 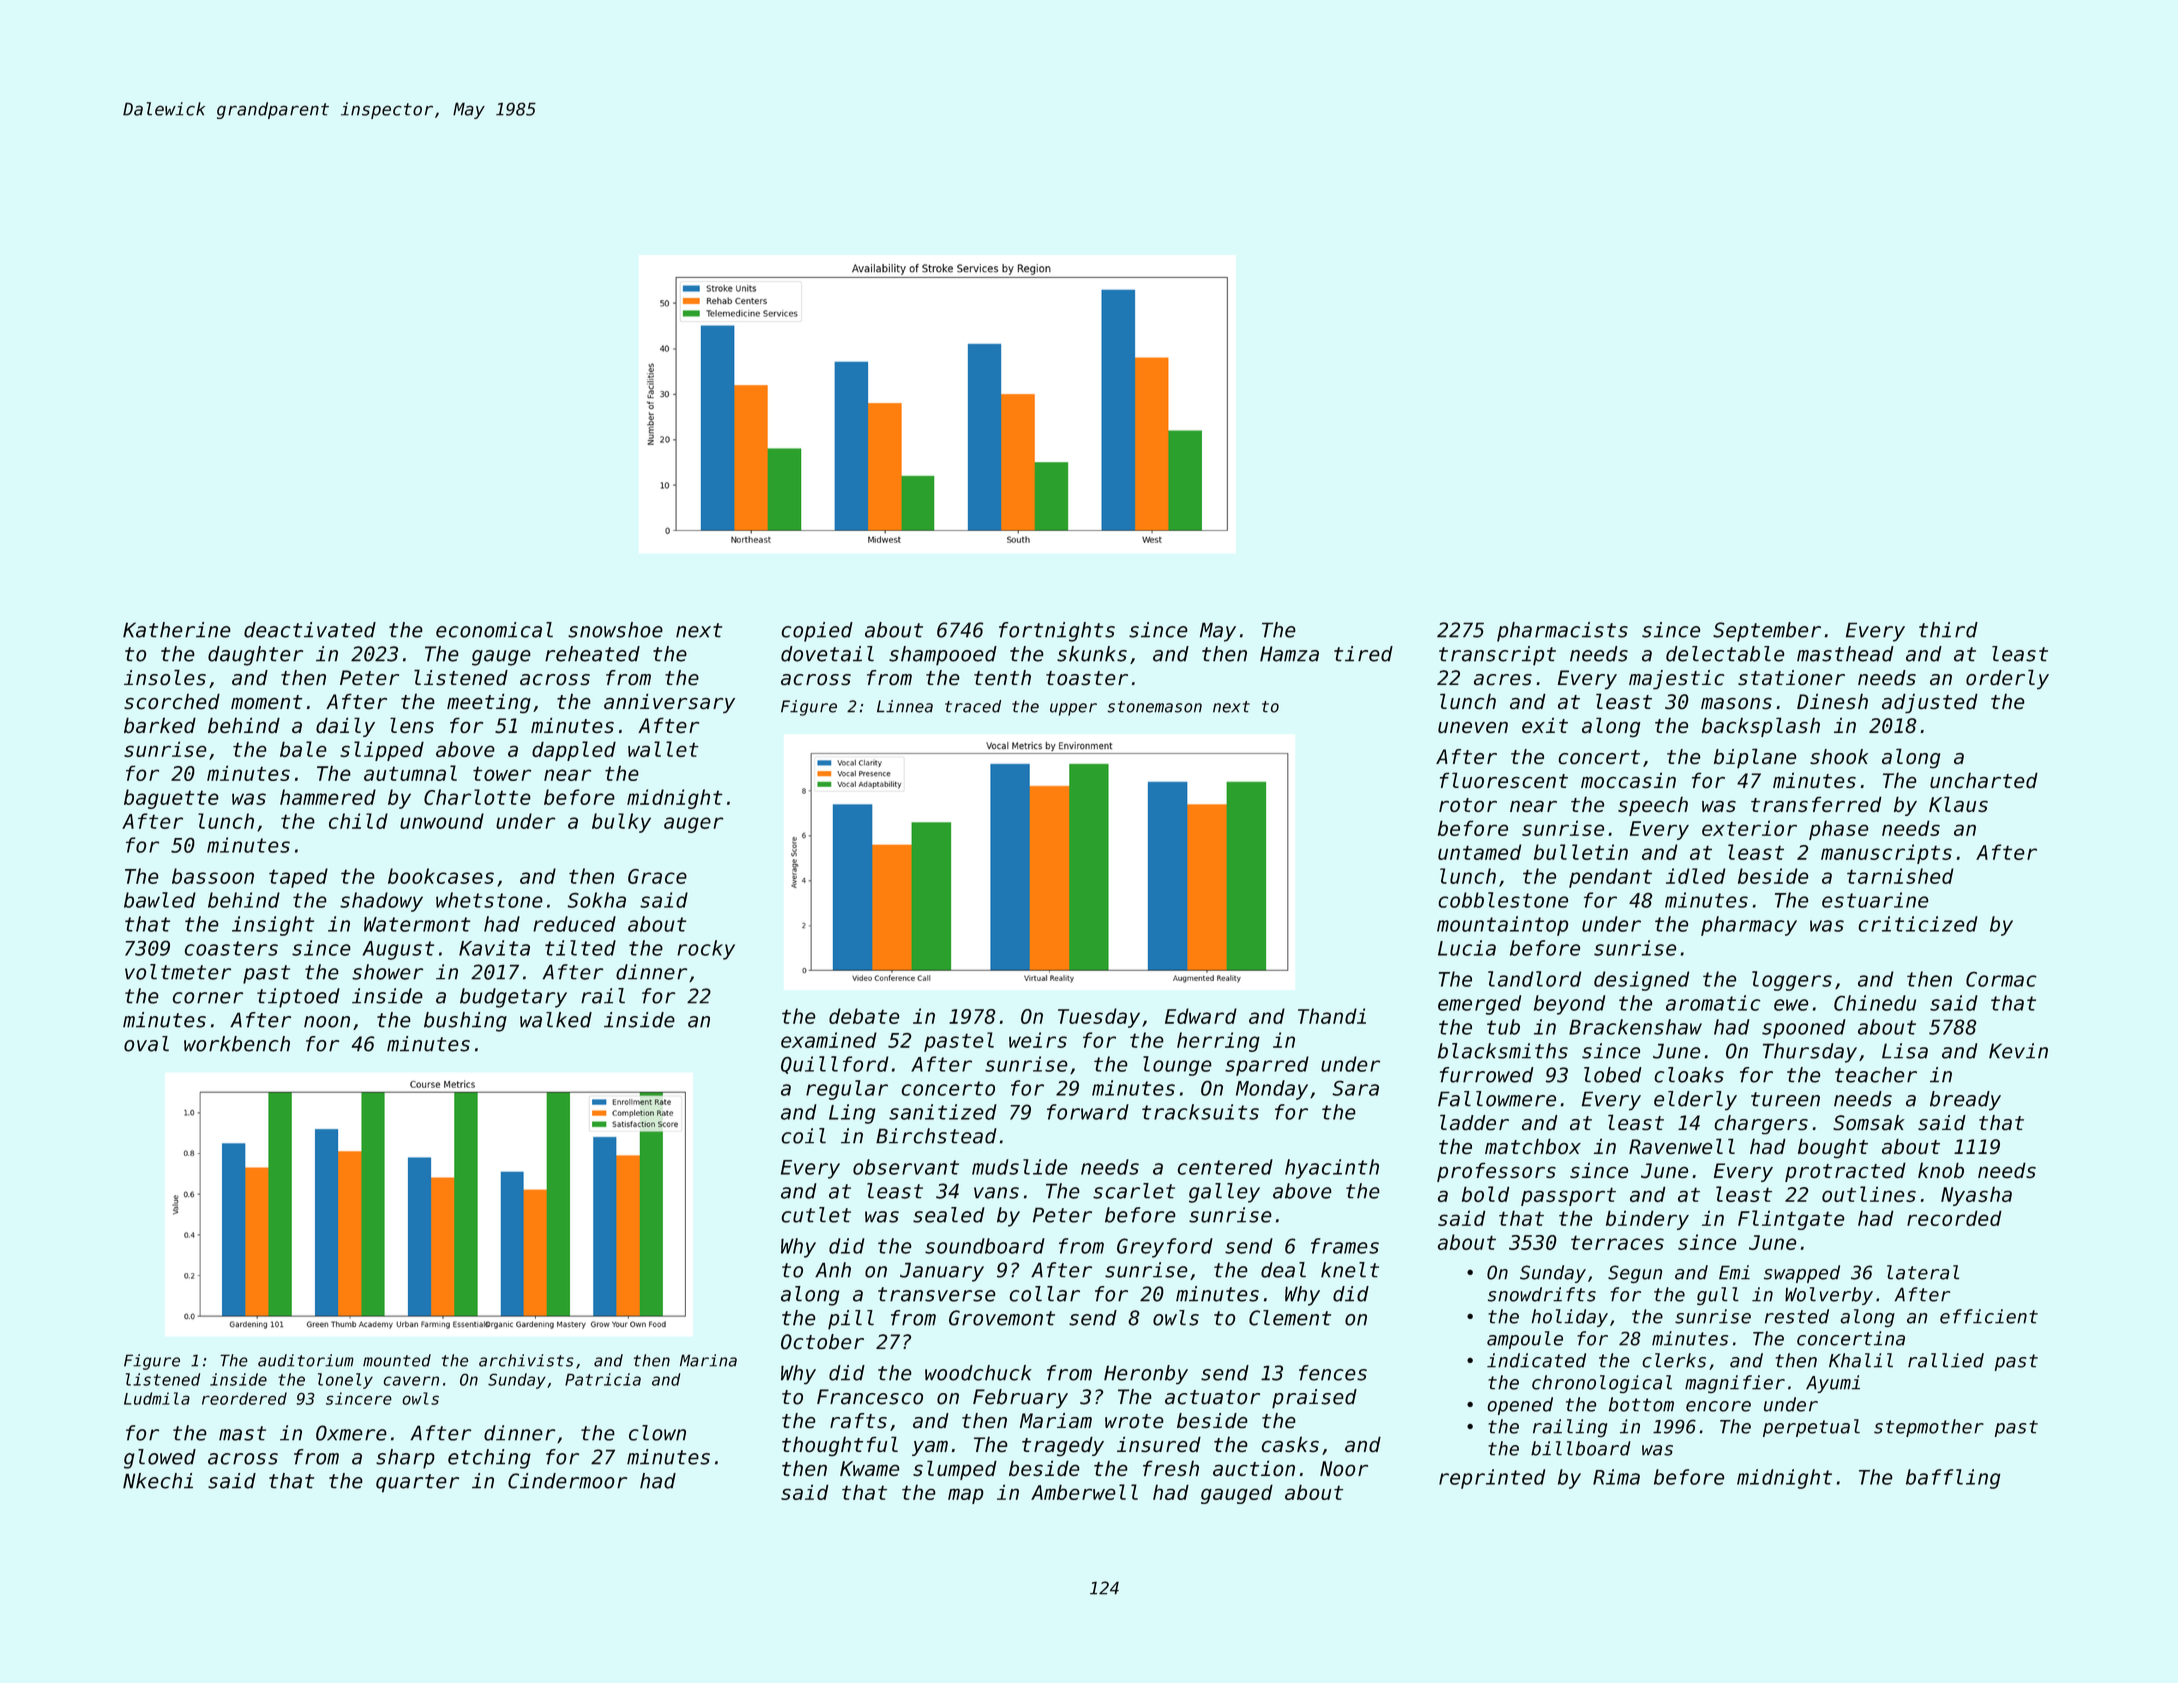 I want to click on rotor, so click(x=1468, y=805).
